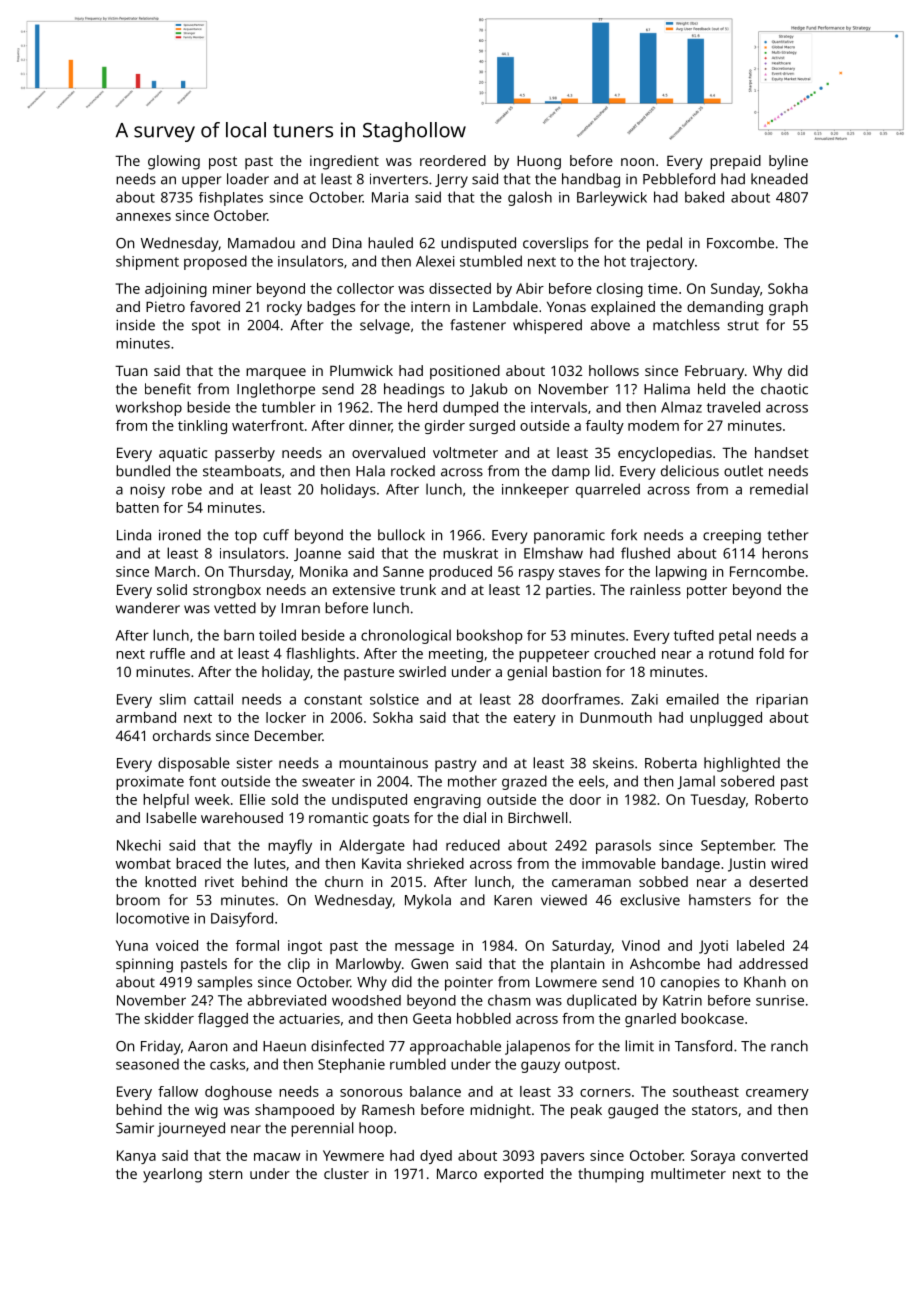 The image size is (924, 1308). Describe the element at coordinates (713, 1157) in the screenshot. I see `Soraya` at that location.
